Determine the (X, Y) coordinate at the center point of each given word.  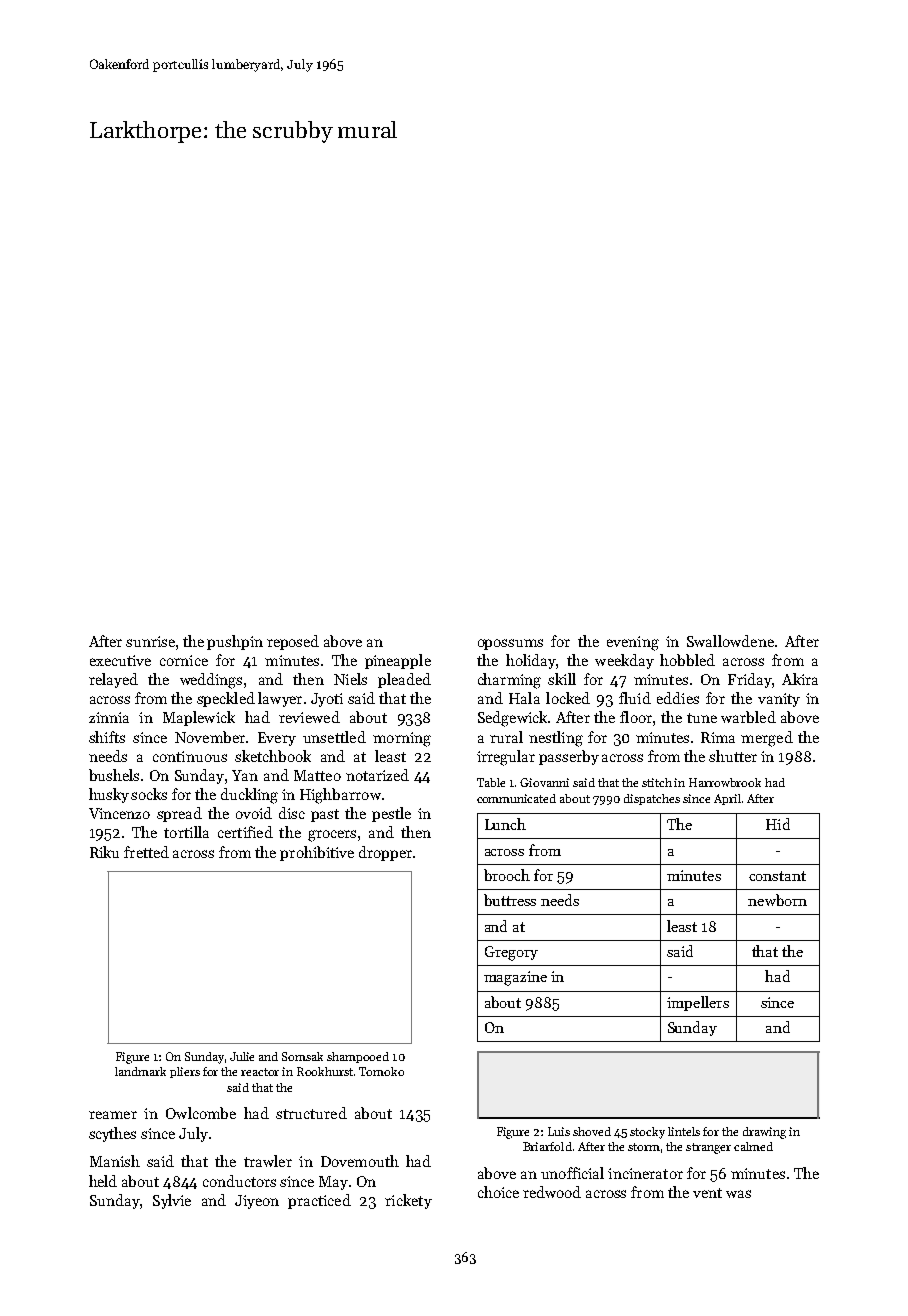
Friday (750, 680)
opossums (510, 644)
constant (777, 876)
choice (498, 1192)
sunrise (150, 641)
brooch (507, 875)
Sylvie (172, 1201)
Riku (104, 852)
